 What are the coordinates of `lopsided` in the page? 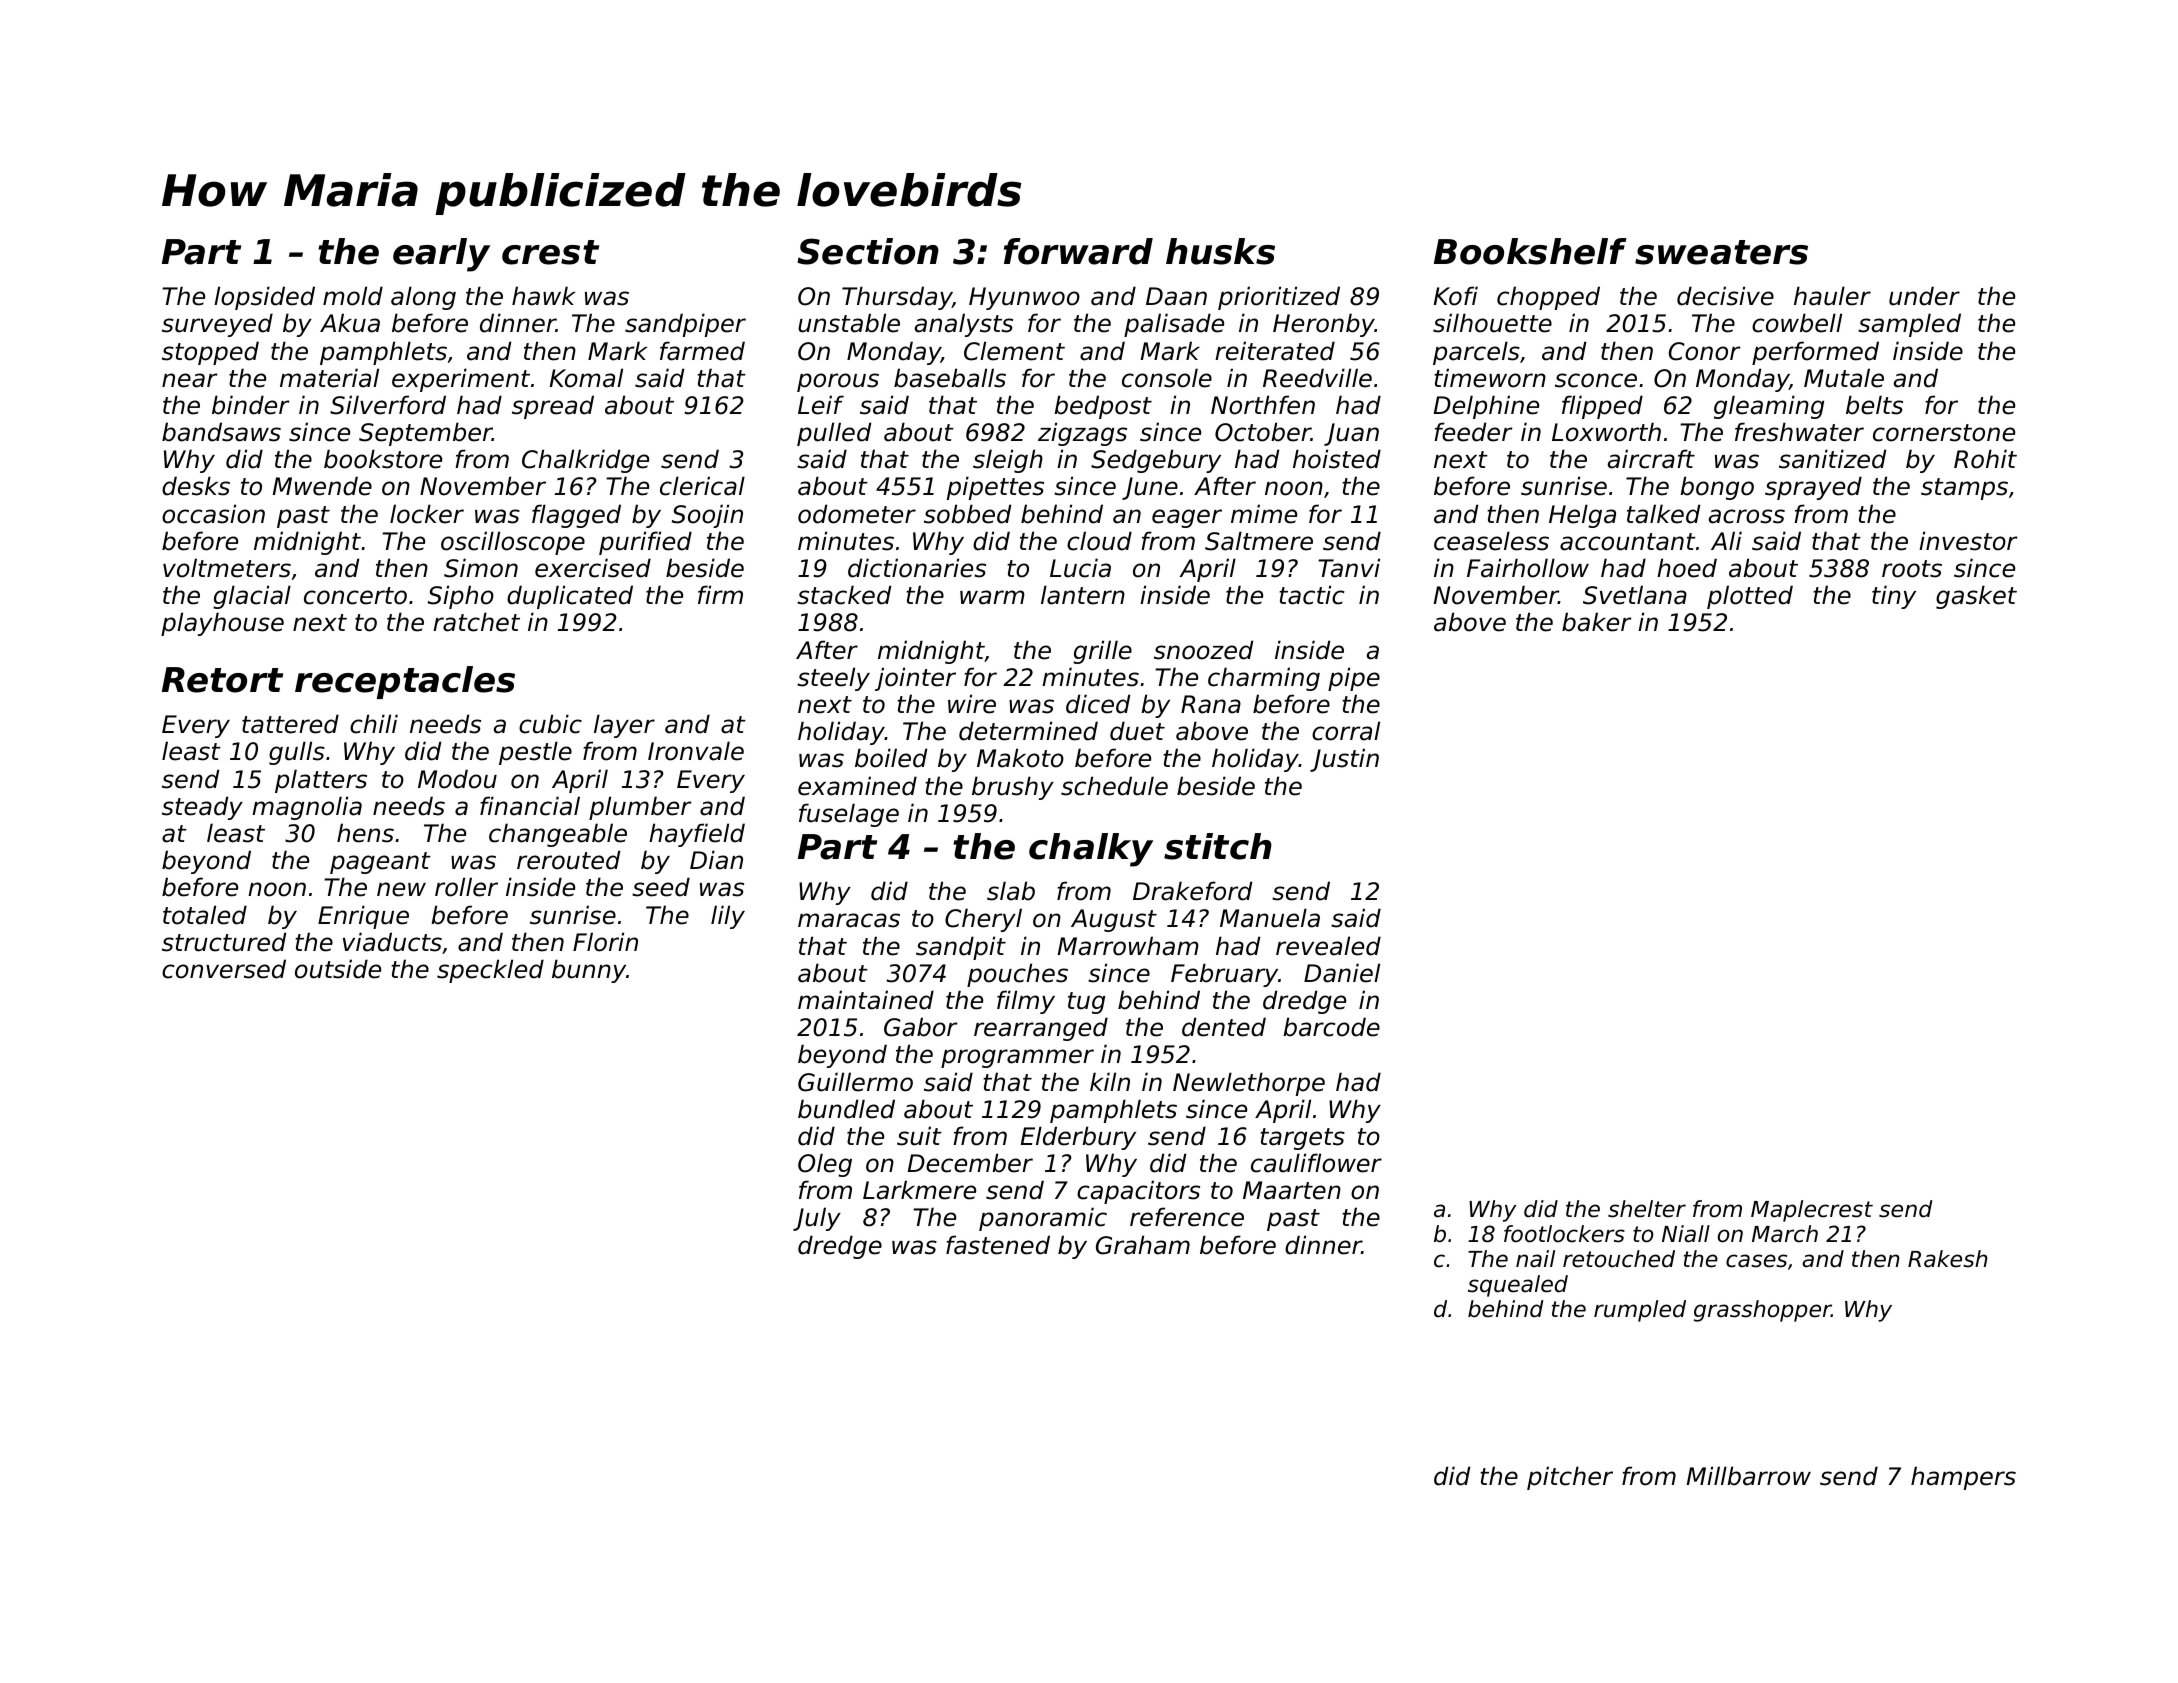 It's located at (264, 298).
